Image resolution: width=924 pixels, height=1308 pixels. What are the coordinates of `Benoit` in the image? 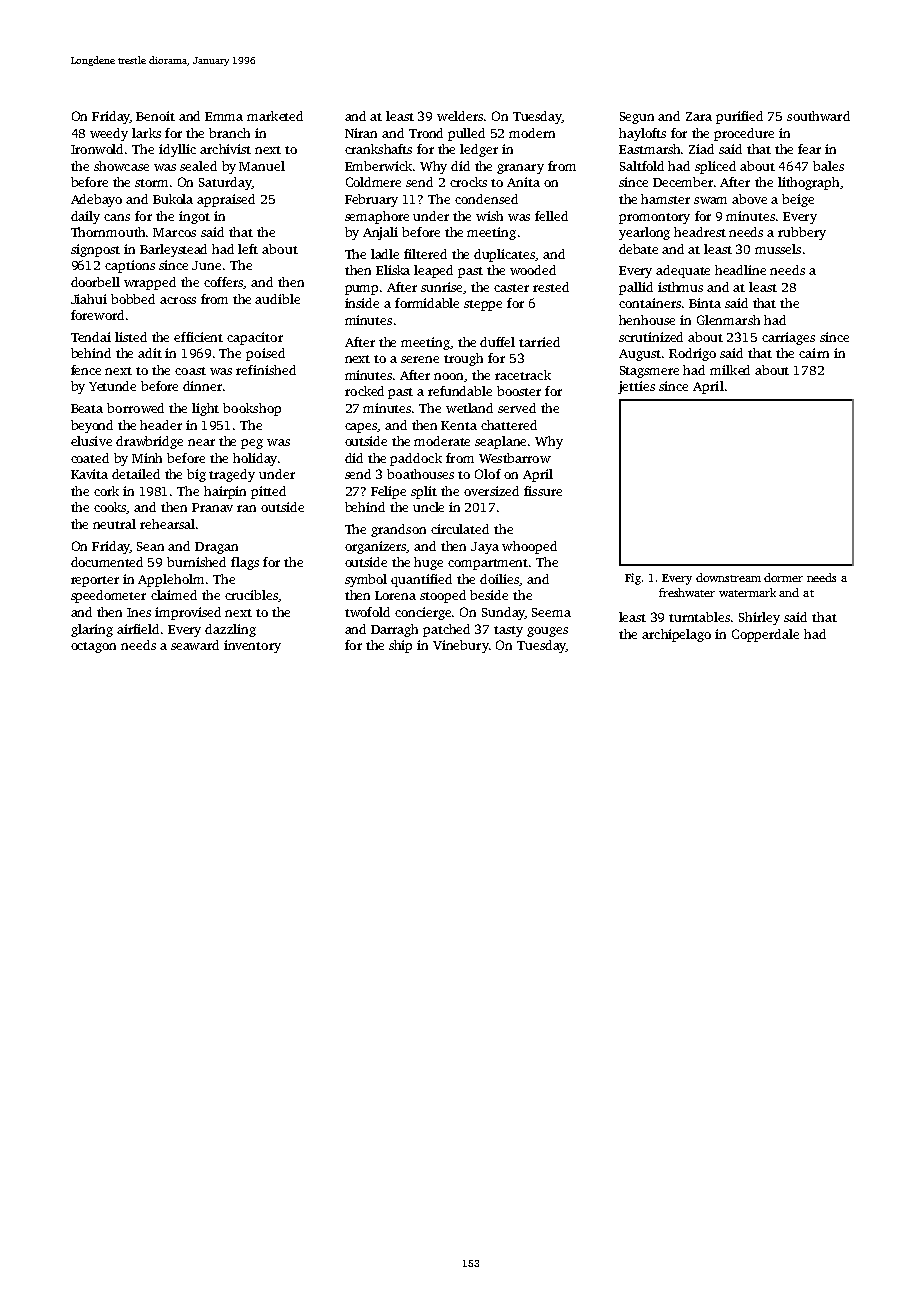 It's located at (155, 116).
